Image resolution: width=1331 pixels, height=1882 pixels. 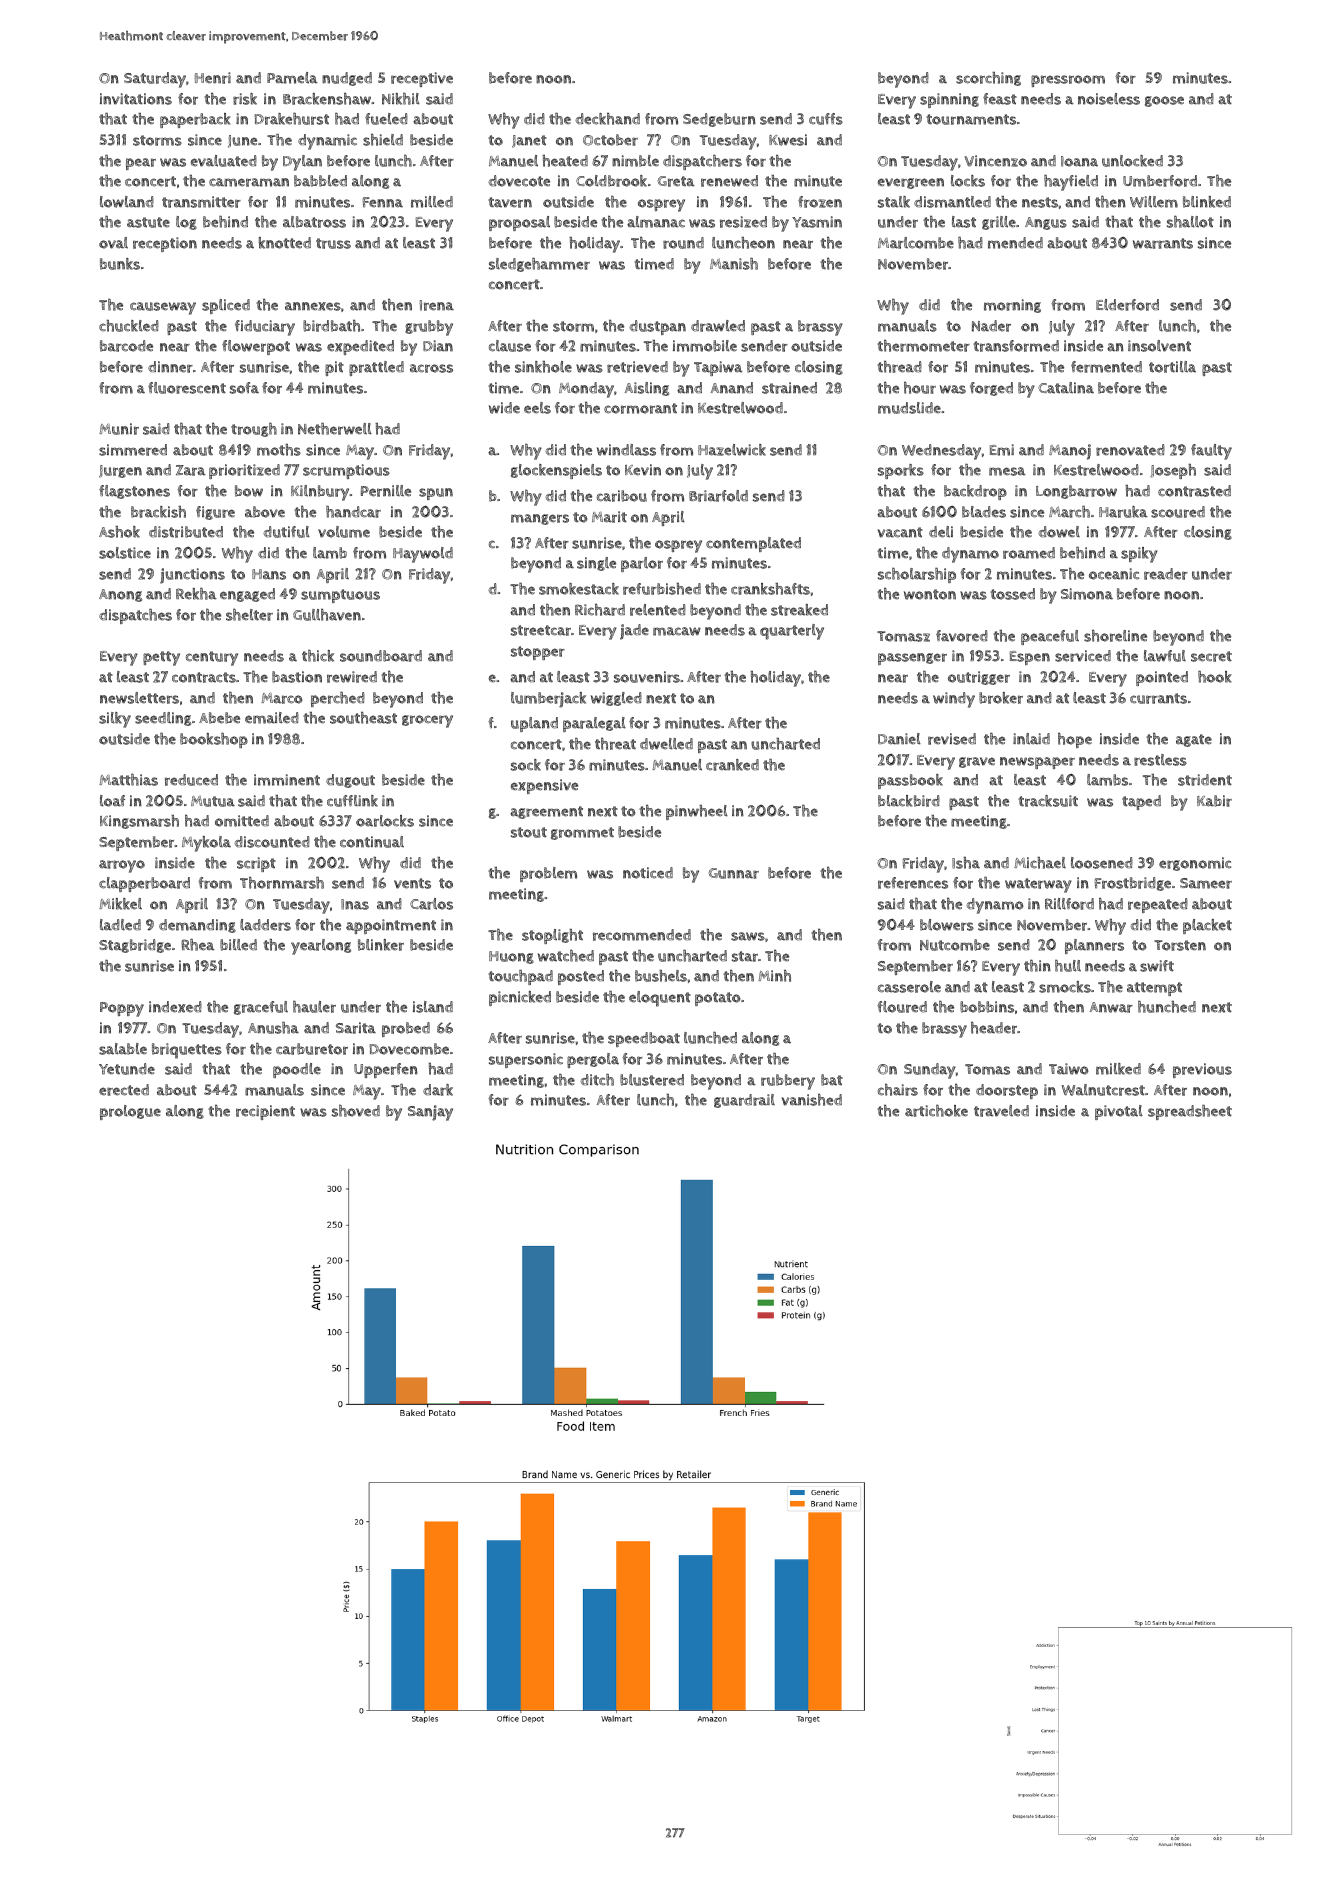 What do you see at coordinates (1012, 594) in the screenshot?
I see `tossed` at bounding box center [1012, 594].
